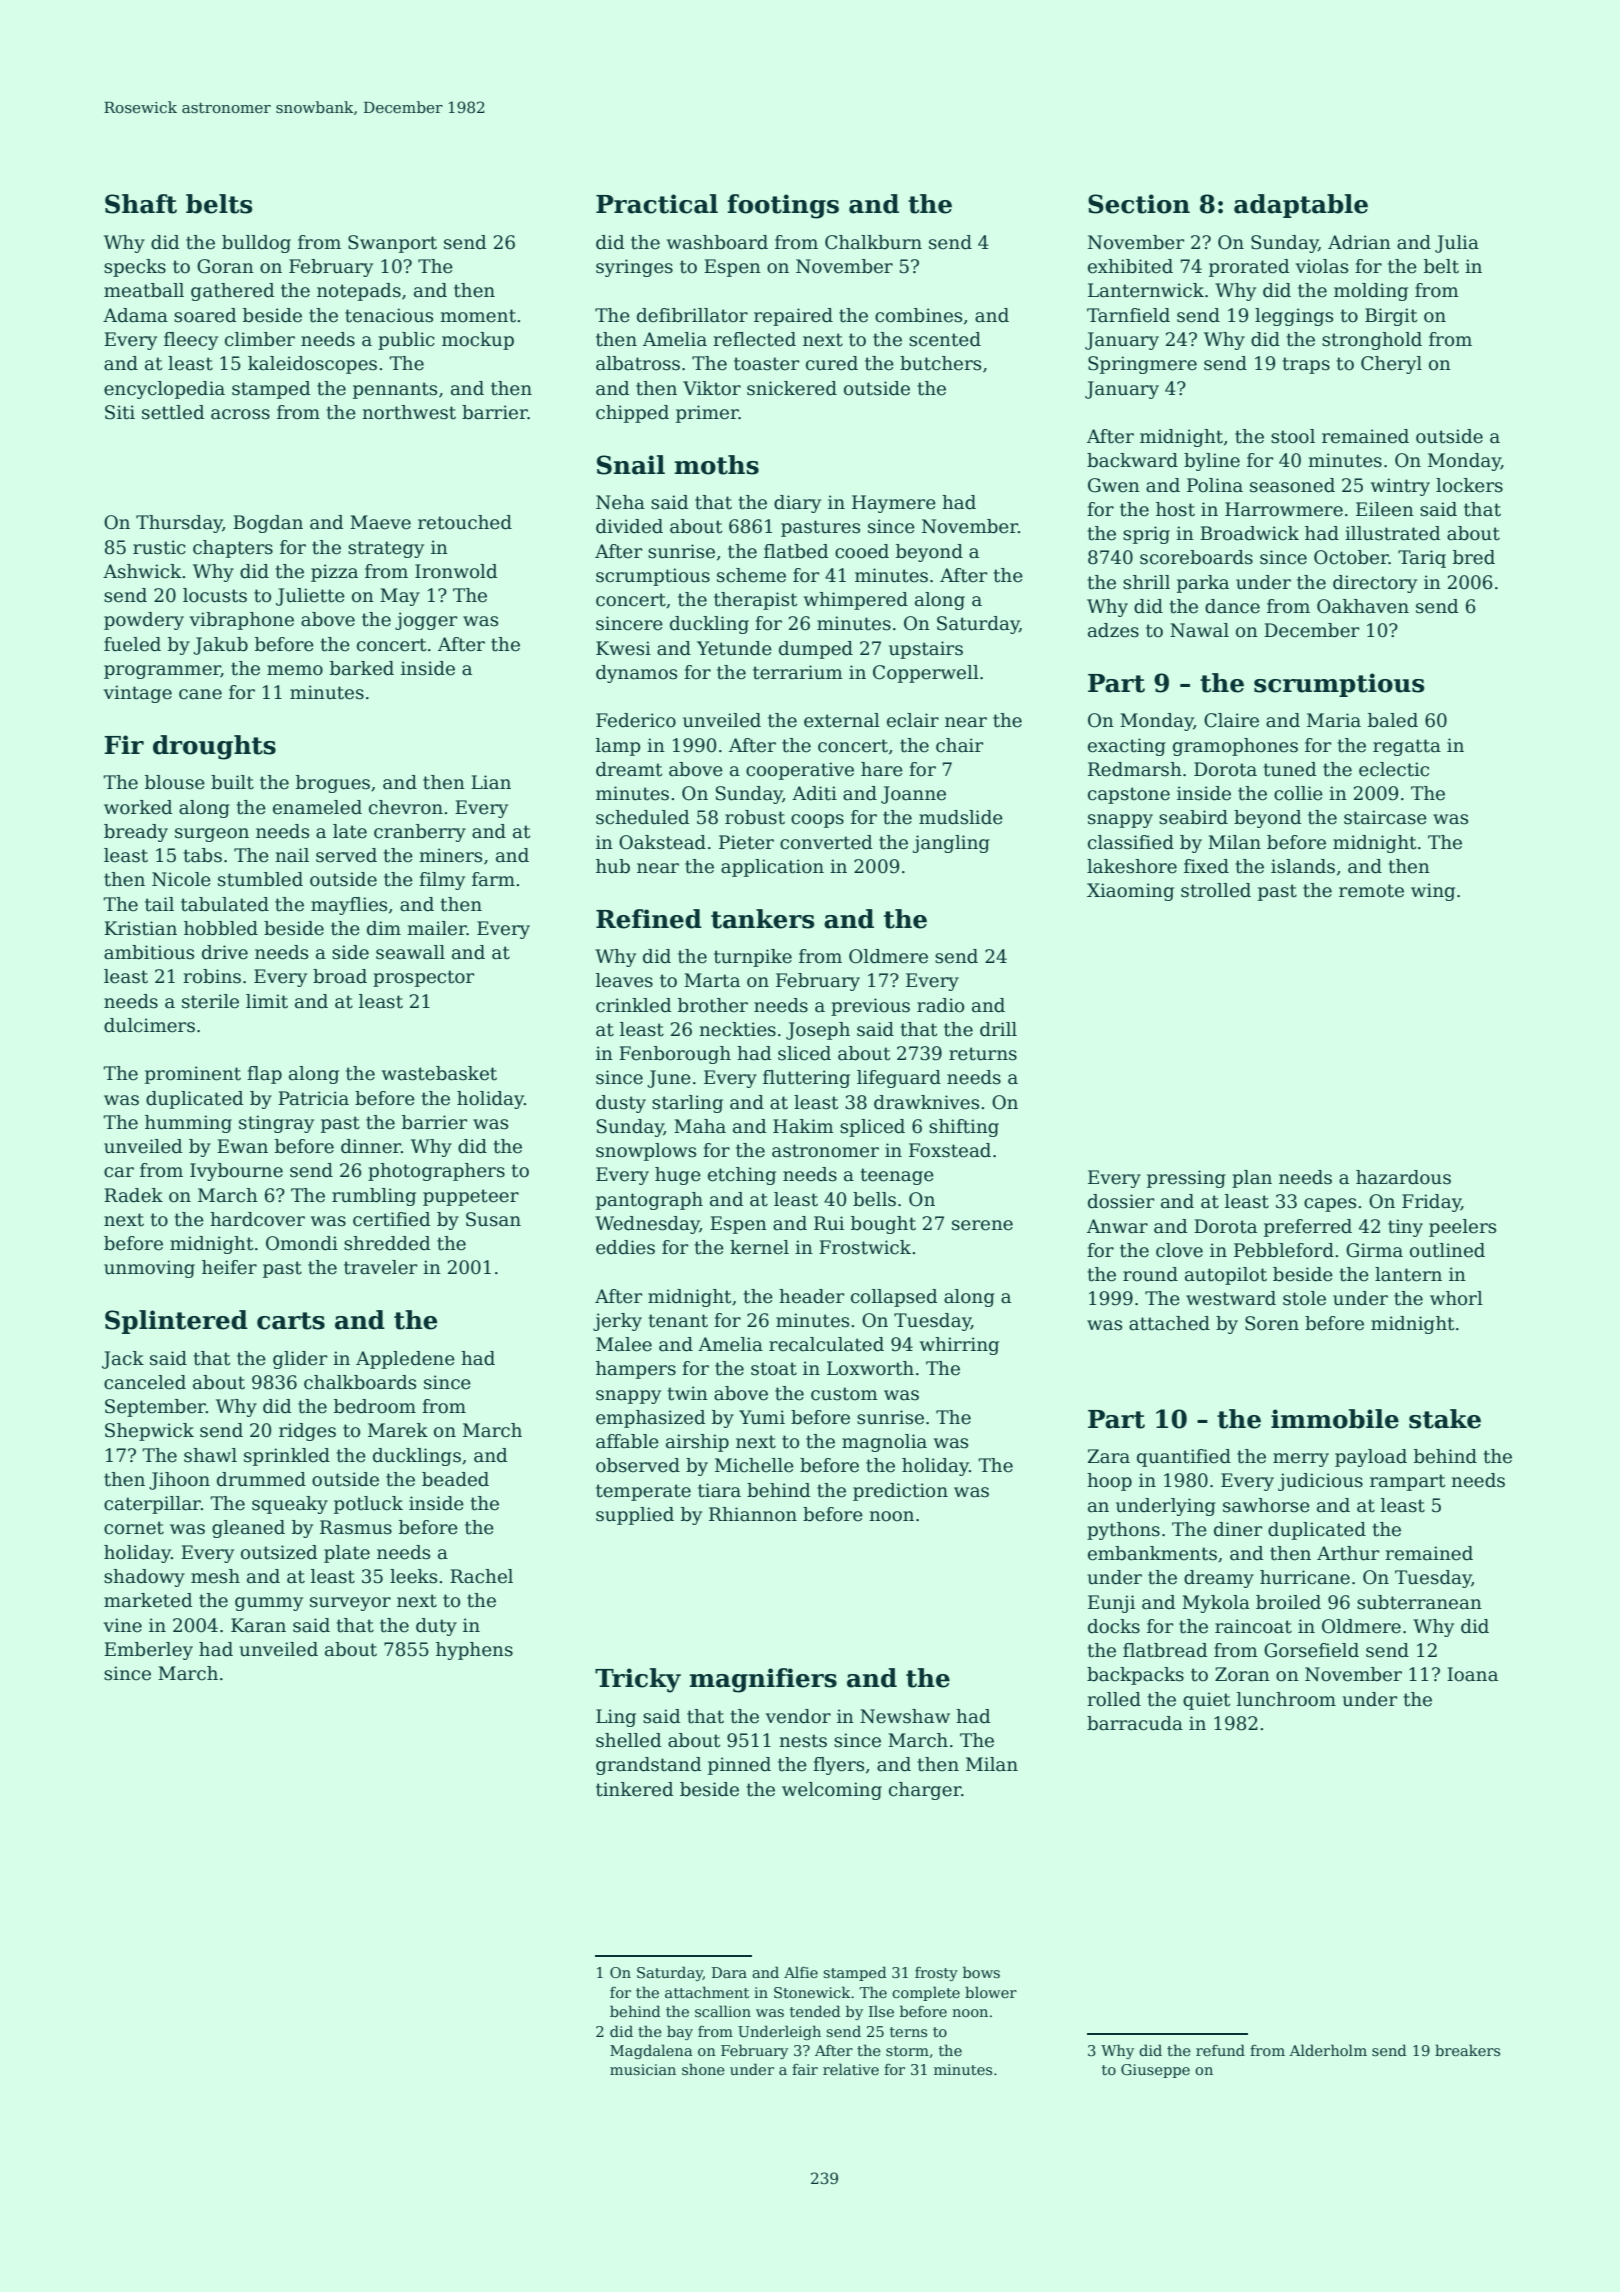 This screenshot has width=1620, height=2292. I want to click on wastebasket, so click(439, 1073).
